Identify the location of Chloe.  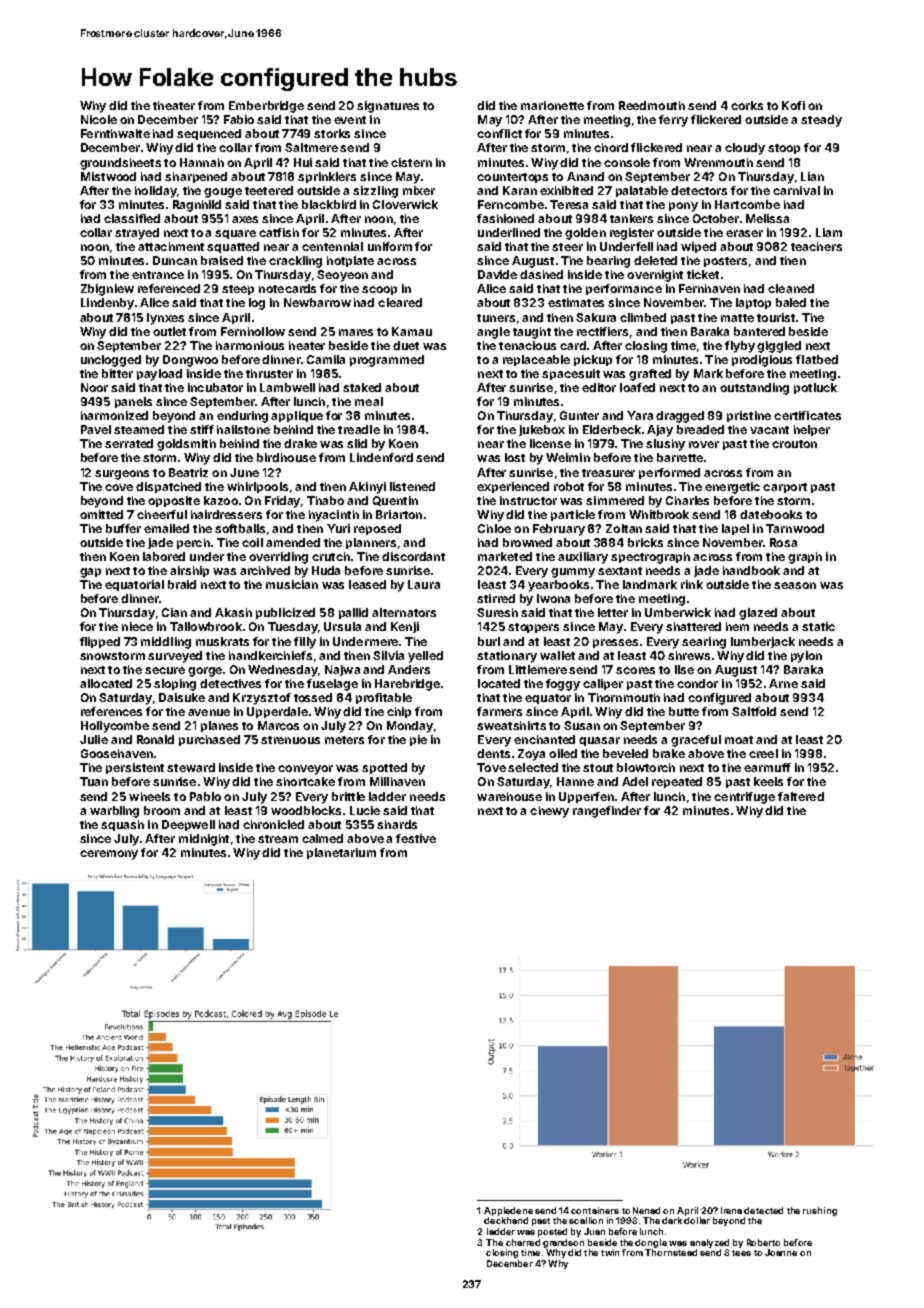
(494, 528).
